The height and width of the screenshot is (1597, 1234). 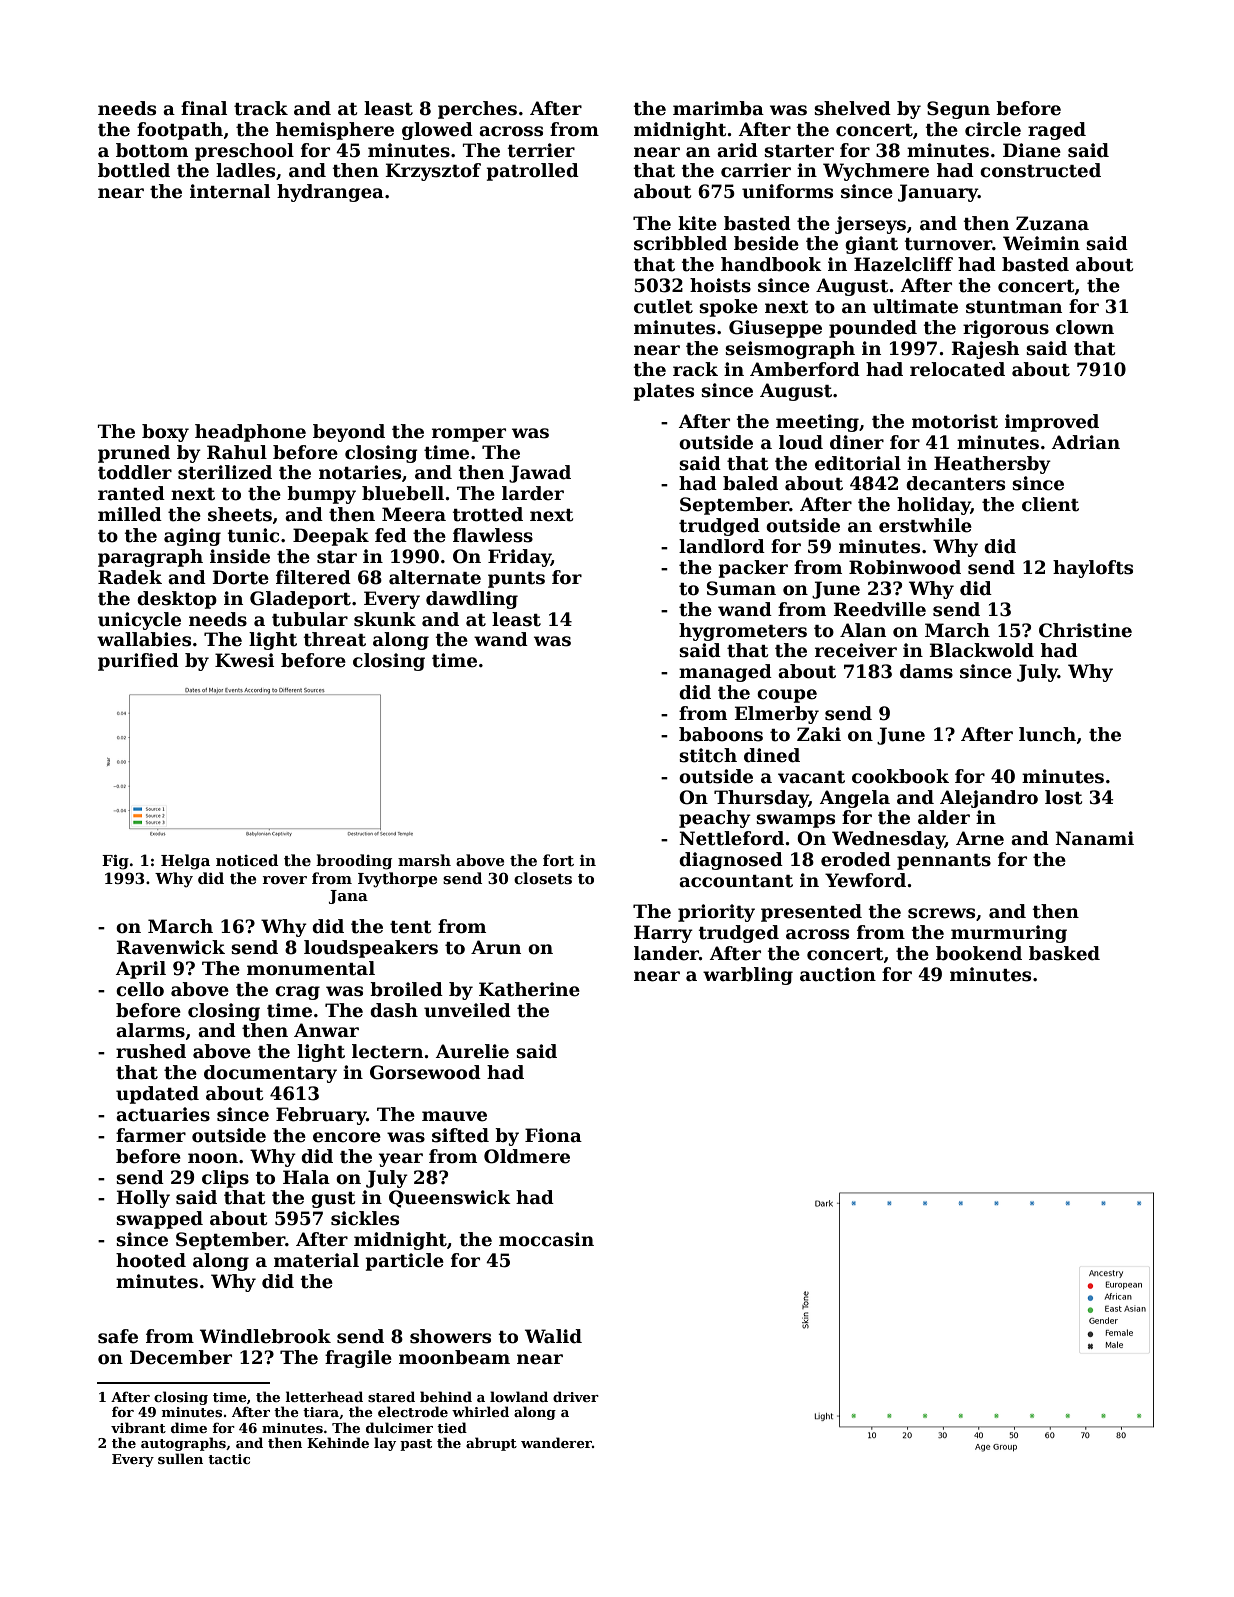 What do you see at coordinates (163, 1114) in the screenshot?
I see `actuaries` at bounding box center [163, 1114].
